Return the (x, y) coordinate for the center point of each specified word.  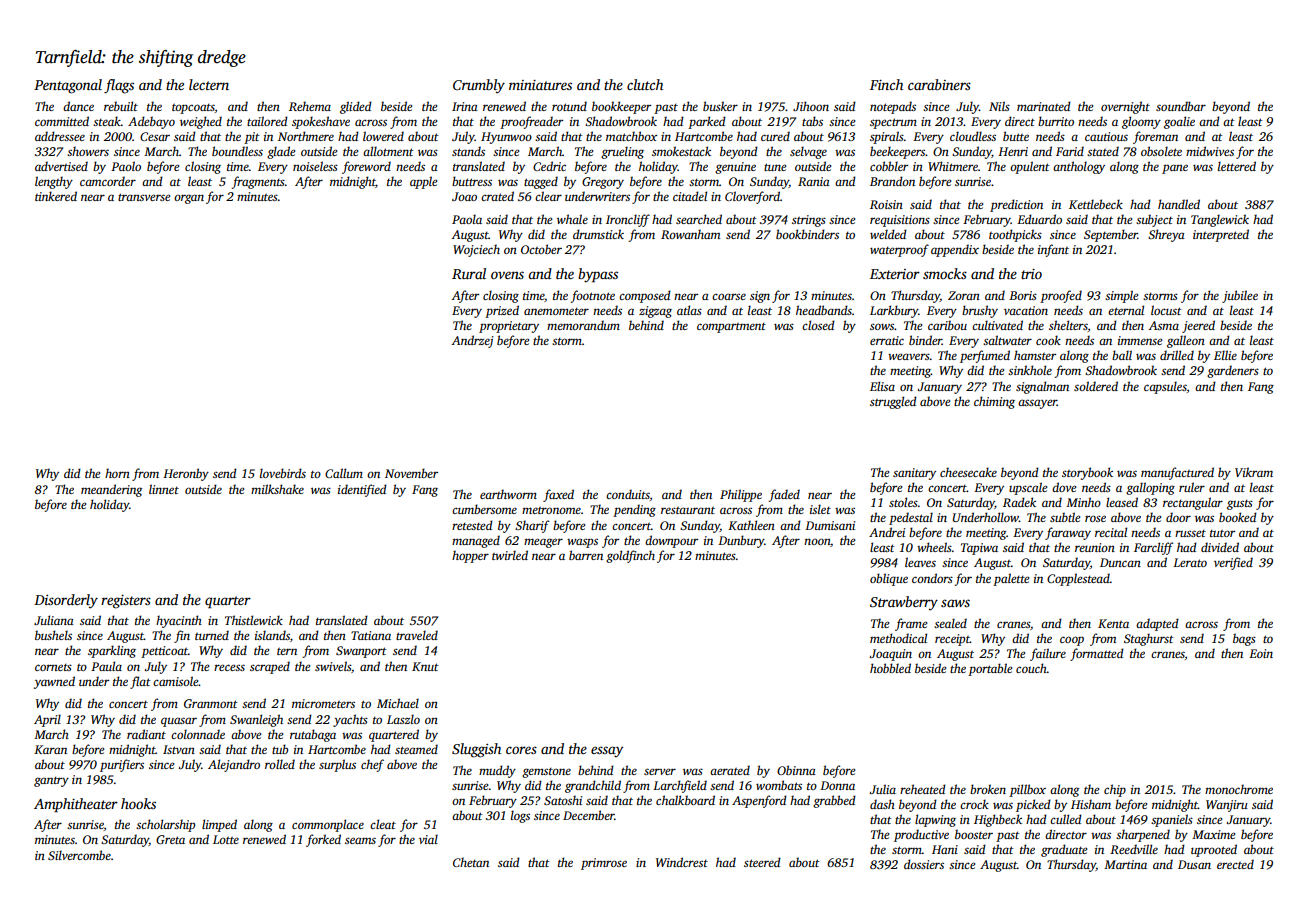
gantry (51, 782)
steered (762, 862)
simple (1121, 296)
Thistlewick (254, 620)
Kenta (1113, 623)
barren (586, 555)
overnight (1125, 107)
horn (117, 473)
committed (62, 121)
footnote (593, 296)
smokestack (681, 151)
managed (476, 541)
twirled (510, 555)
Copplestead (1078, 579)
